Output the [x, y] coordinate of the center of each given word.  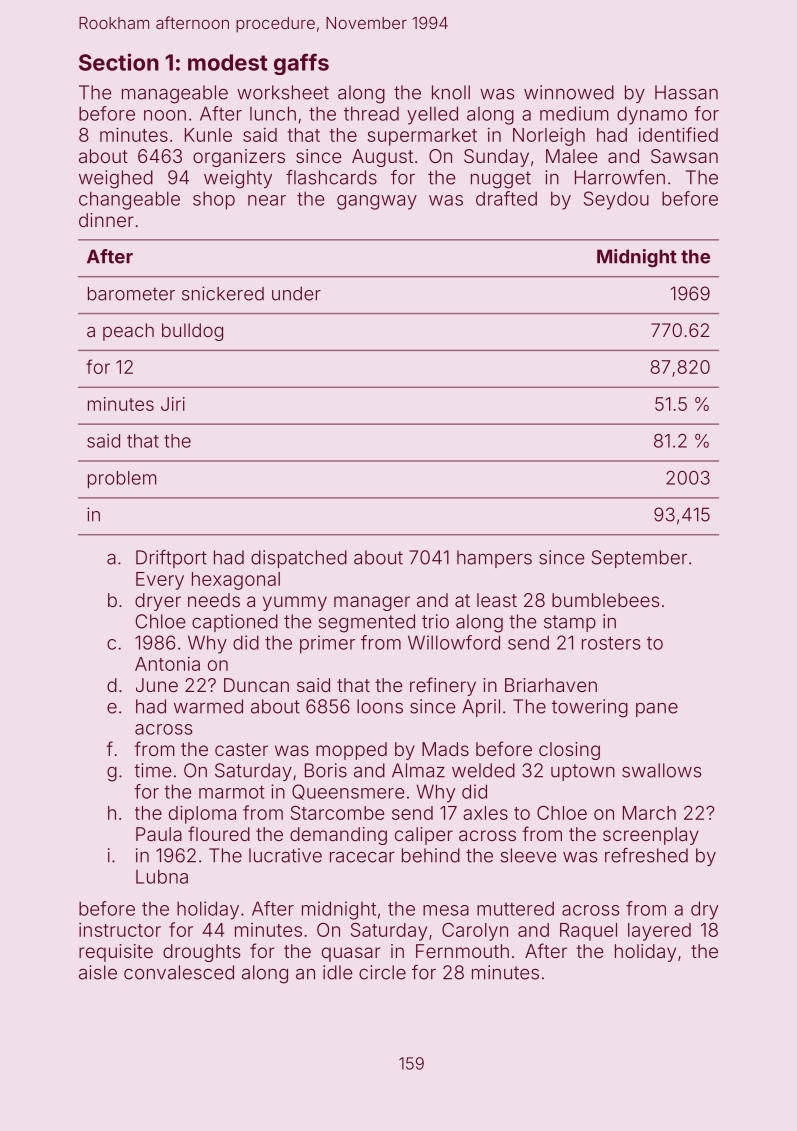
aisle [98, 972]
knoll [451, 92]
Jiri [173, 404]
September [639, 559]
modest [228, 62]
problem [122, 480]
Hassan [686, 92]
